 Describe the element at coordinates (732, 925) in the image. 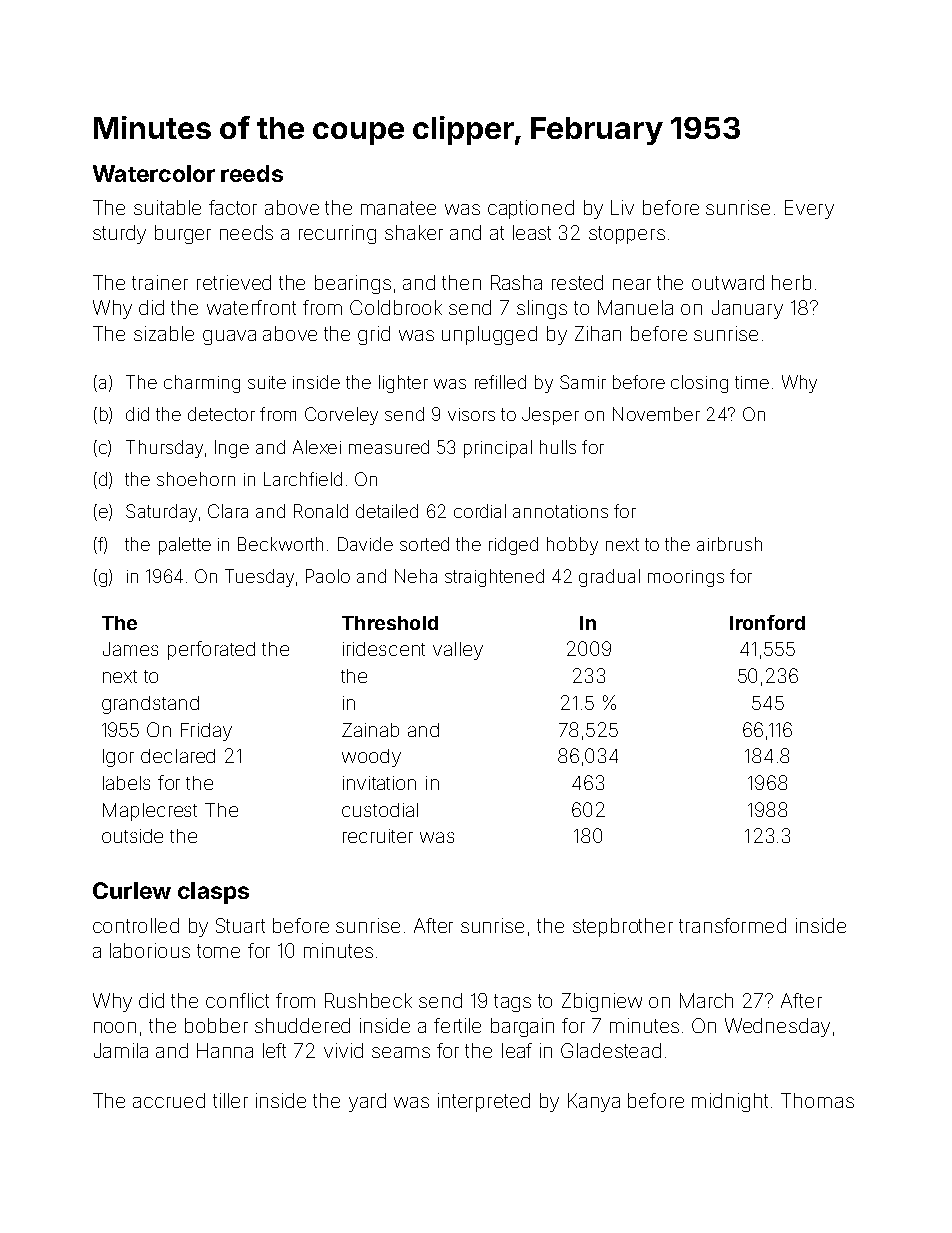

I see `transformed` at that location.
